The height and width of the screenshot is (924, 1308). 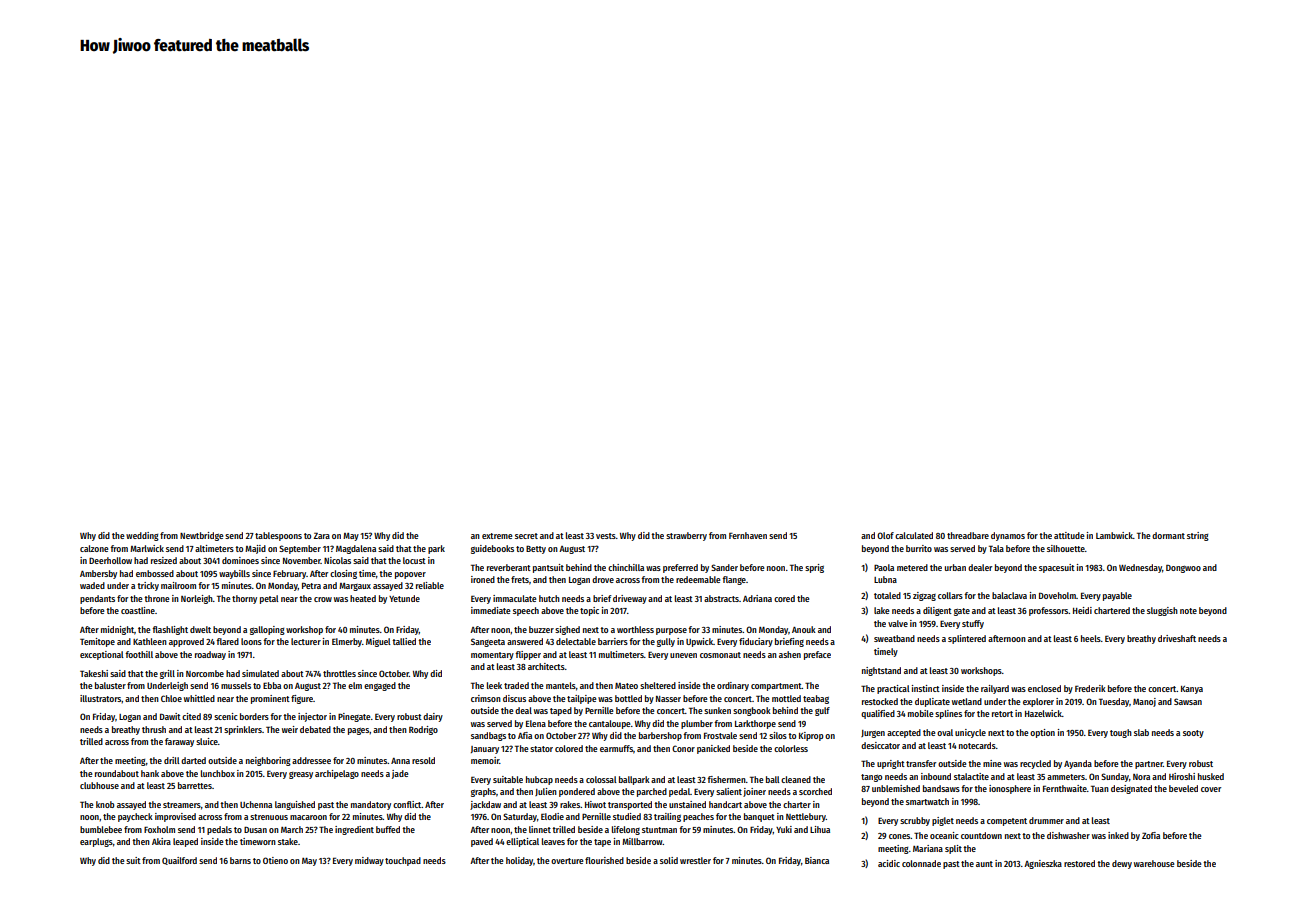 I want to click on stake, so click(x=288, y=841).
